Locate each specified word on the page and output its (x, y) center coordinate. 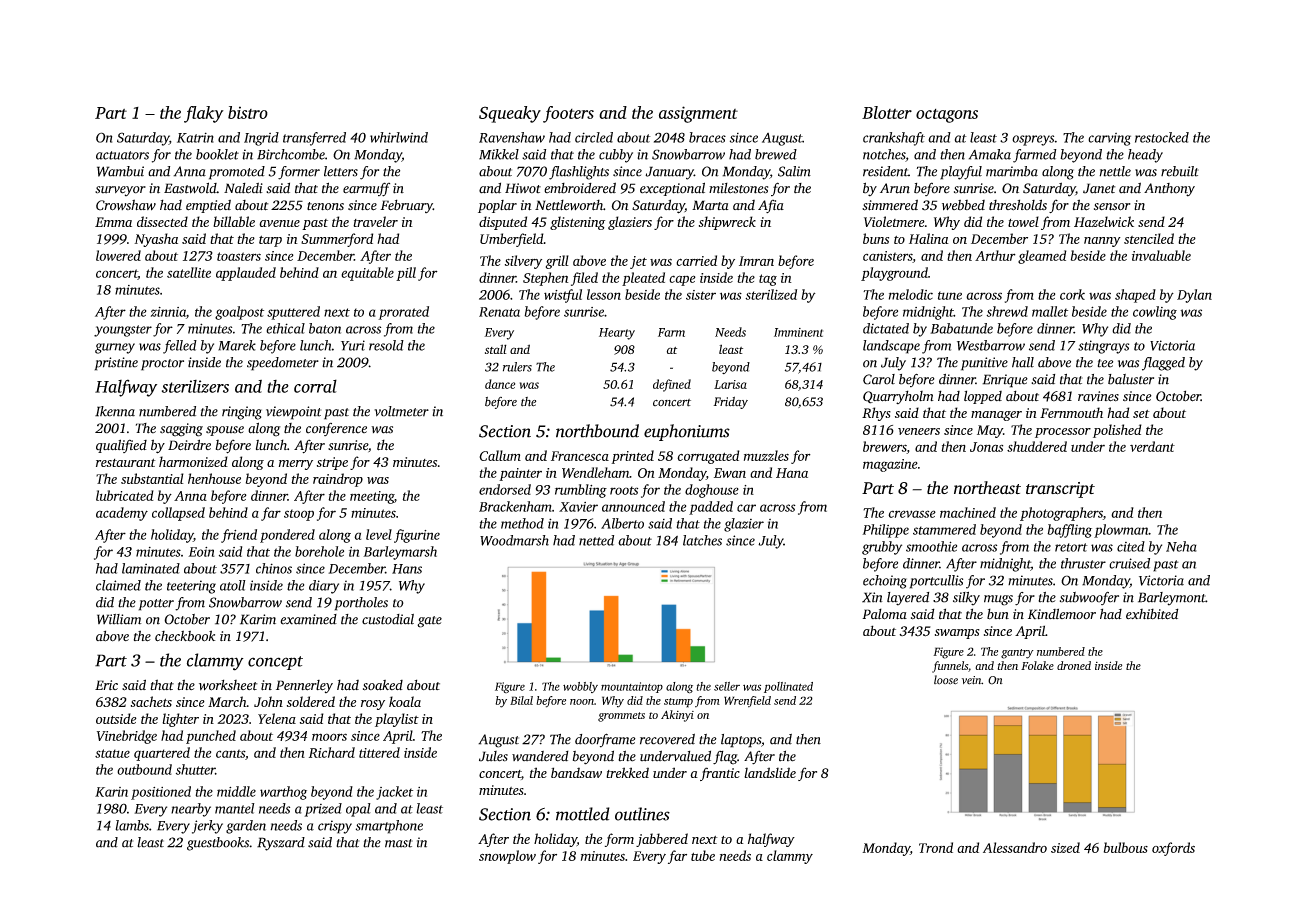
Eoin (201, 552)
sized (1065, 847)
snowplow (507, 857)
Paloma (884, 614)
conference (336, 429)
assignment (698, 114)
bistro (248, 112)
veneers (919, 431)
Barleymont (1172, 599)
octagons (947, 116)
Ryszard (281, 844)
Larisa (730, 384)
